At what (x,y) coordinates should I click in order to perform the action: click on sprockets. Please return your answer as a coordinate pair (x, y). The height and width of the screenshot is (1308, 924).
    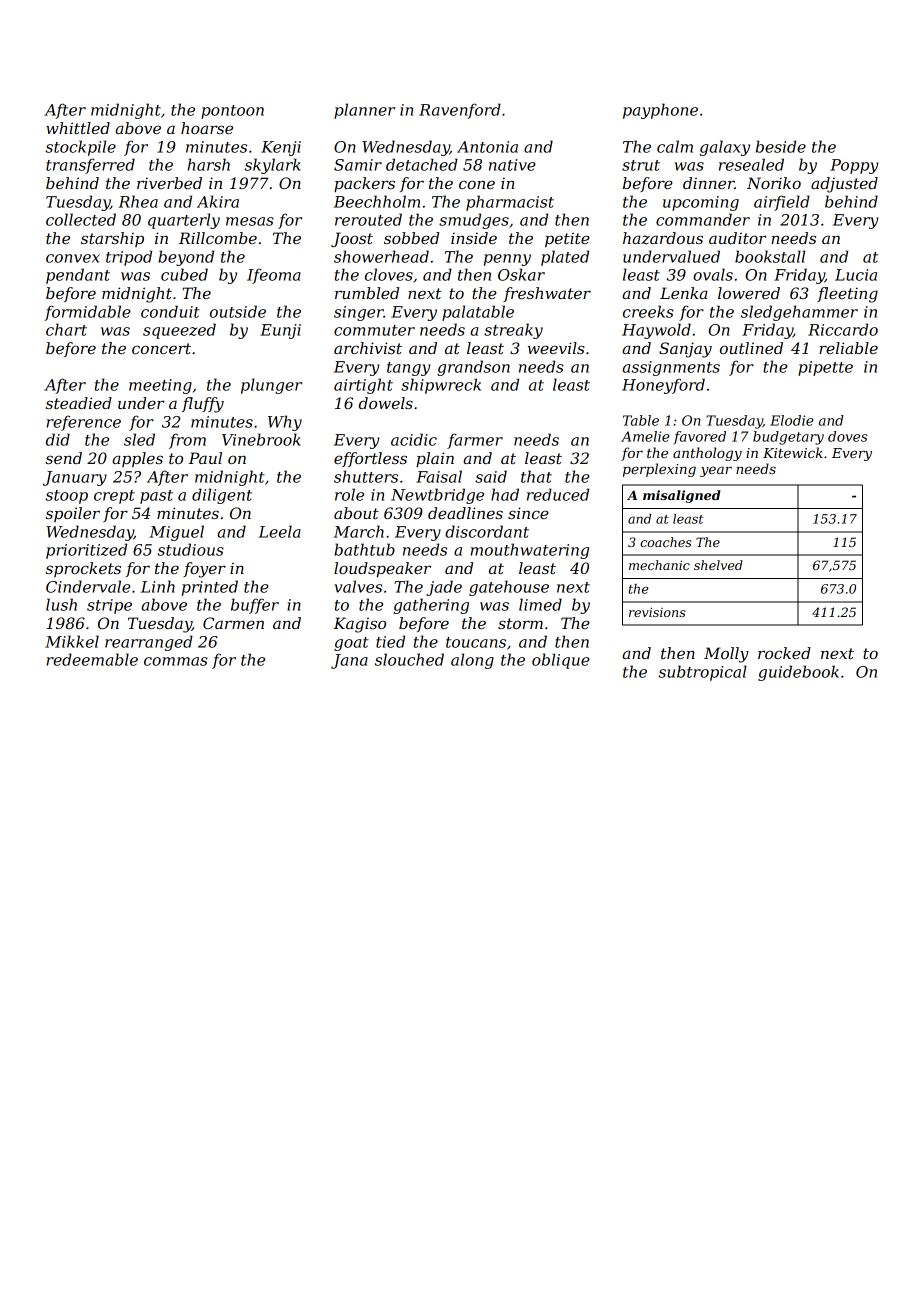
    Looking at the image, I should click on (83, 569).
